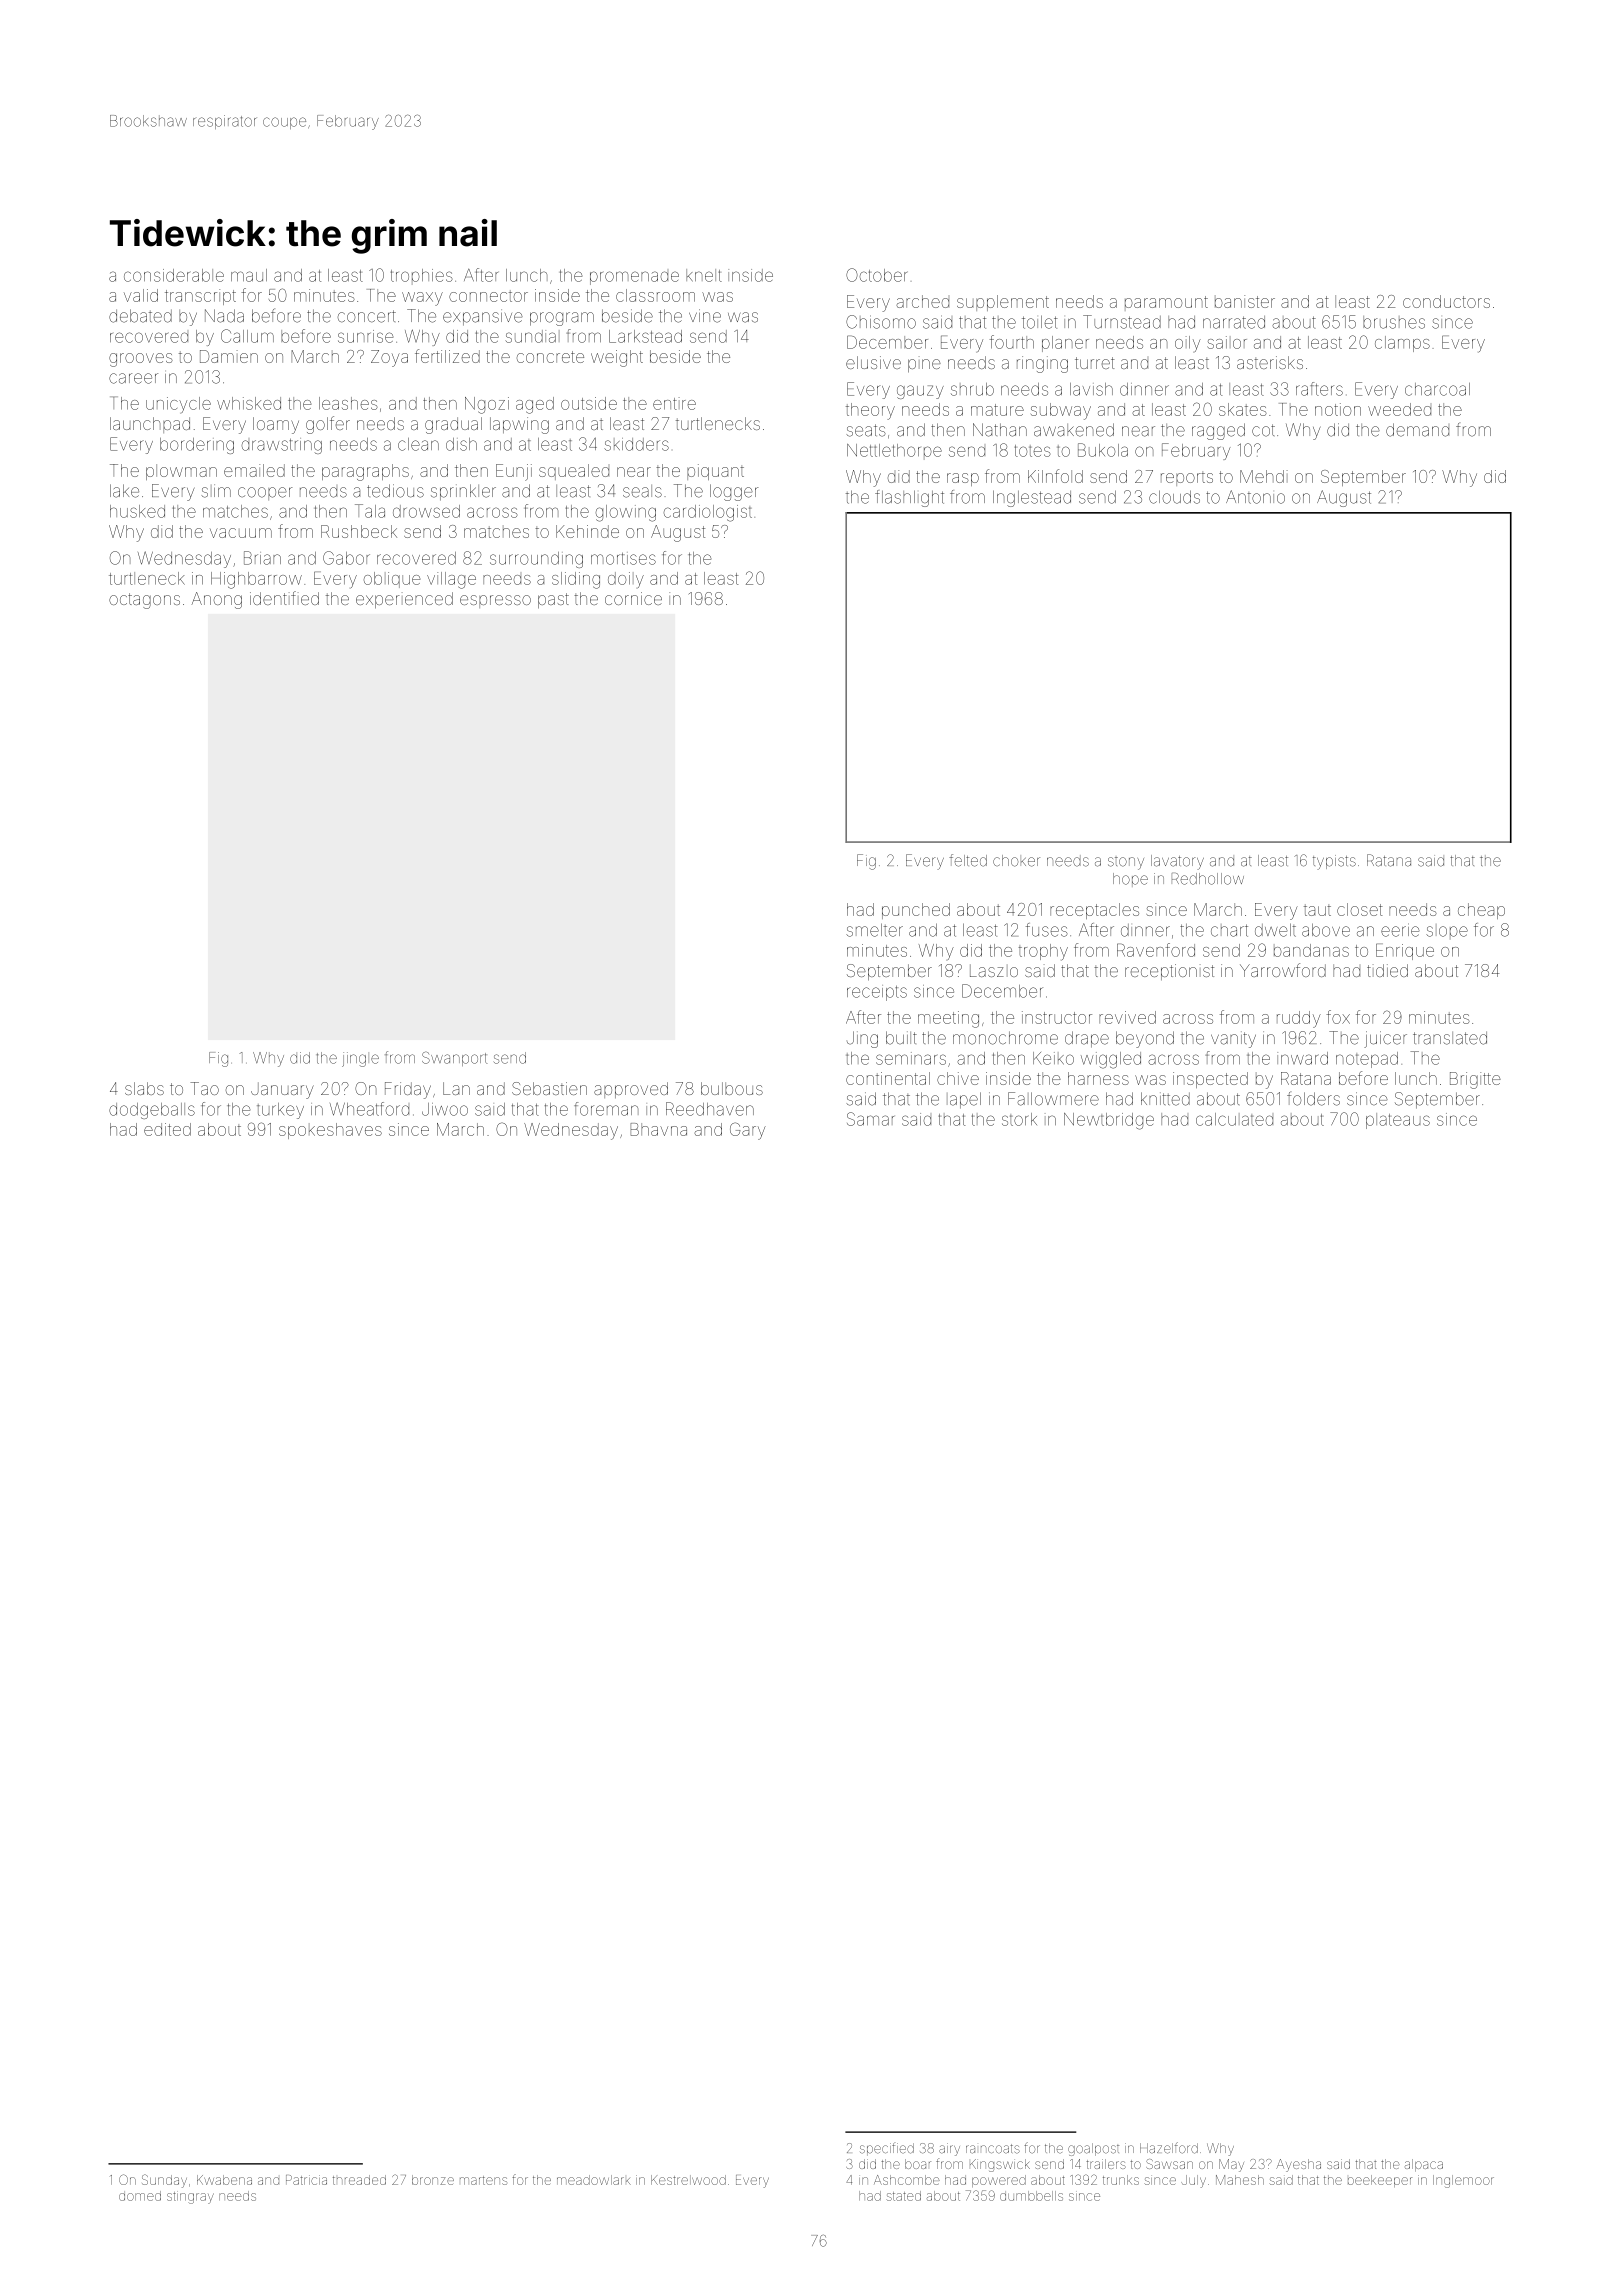  What do you see at coordinates (224, 2180) in the screenshot?
I see `Kwabena` at bounding box center [224, 2180].
